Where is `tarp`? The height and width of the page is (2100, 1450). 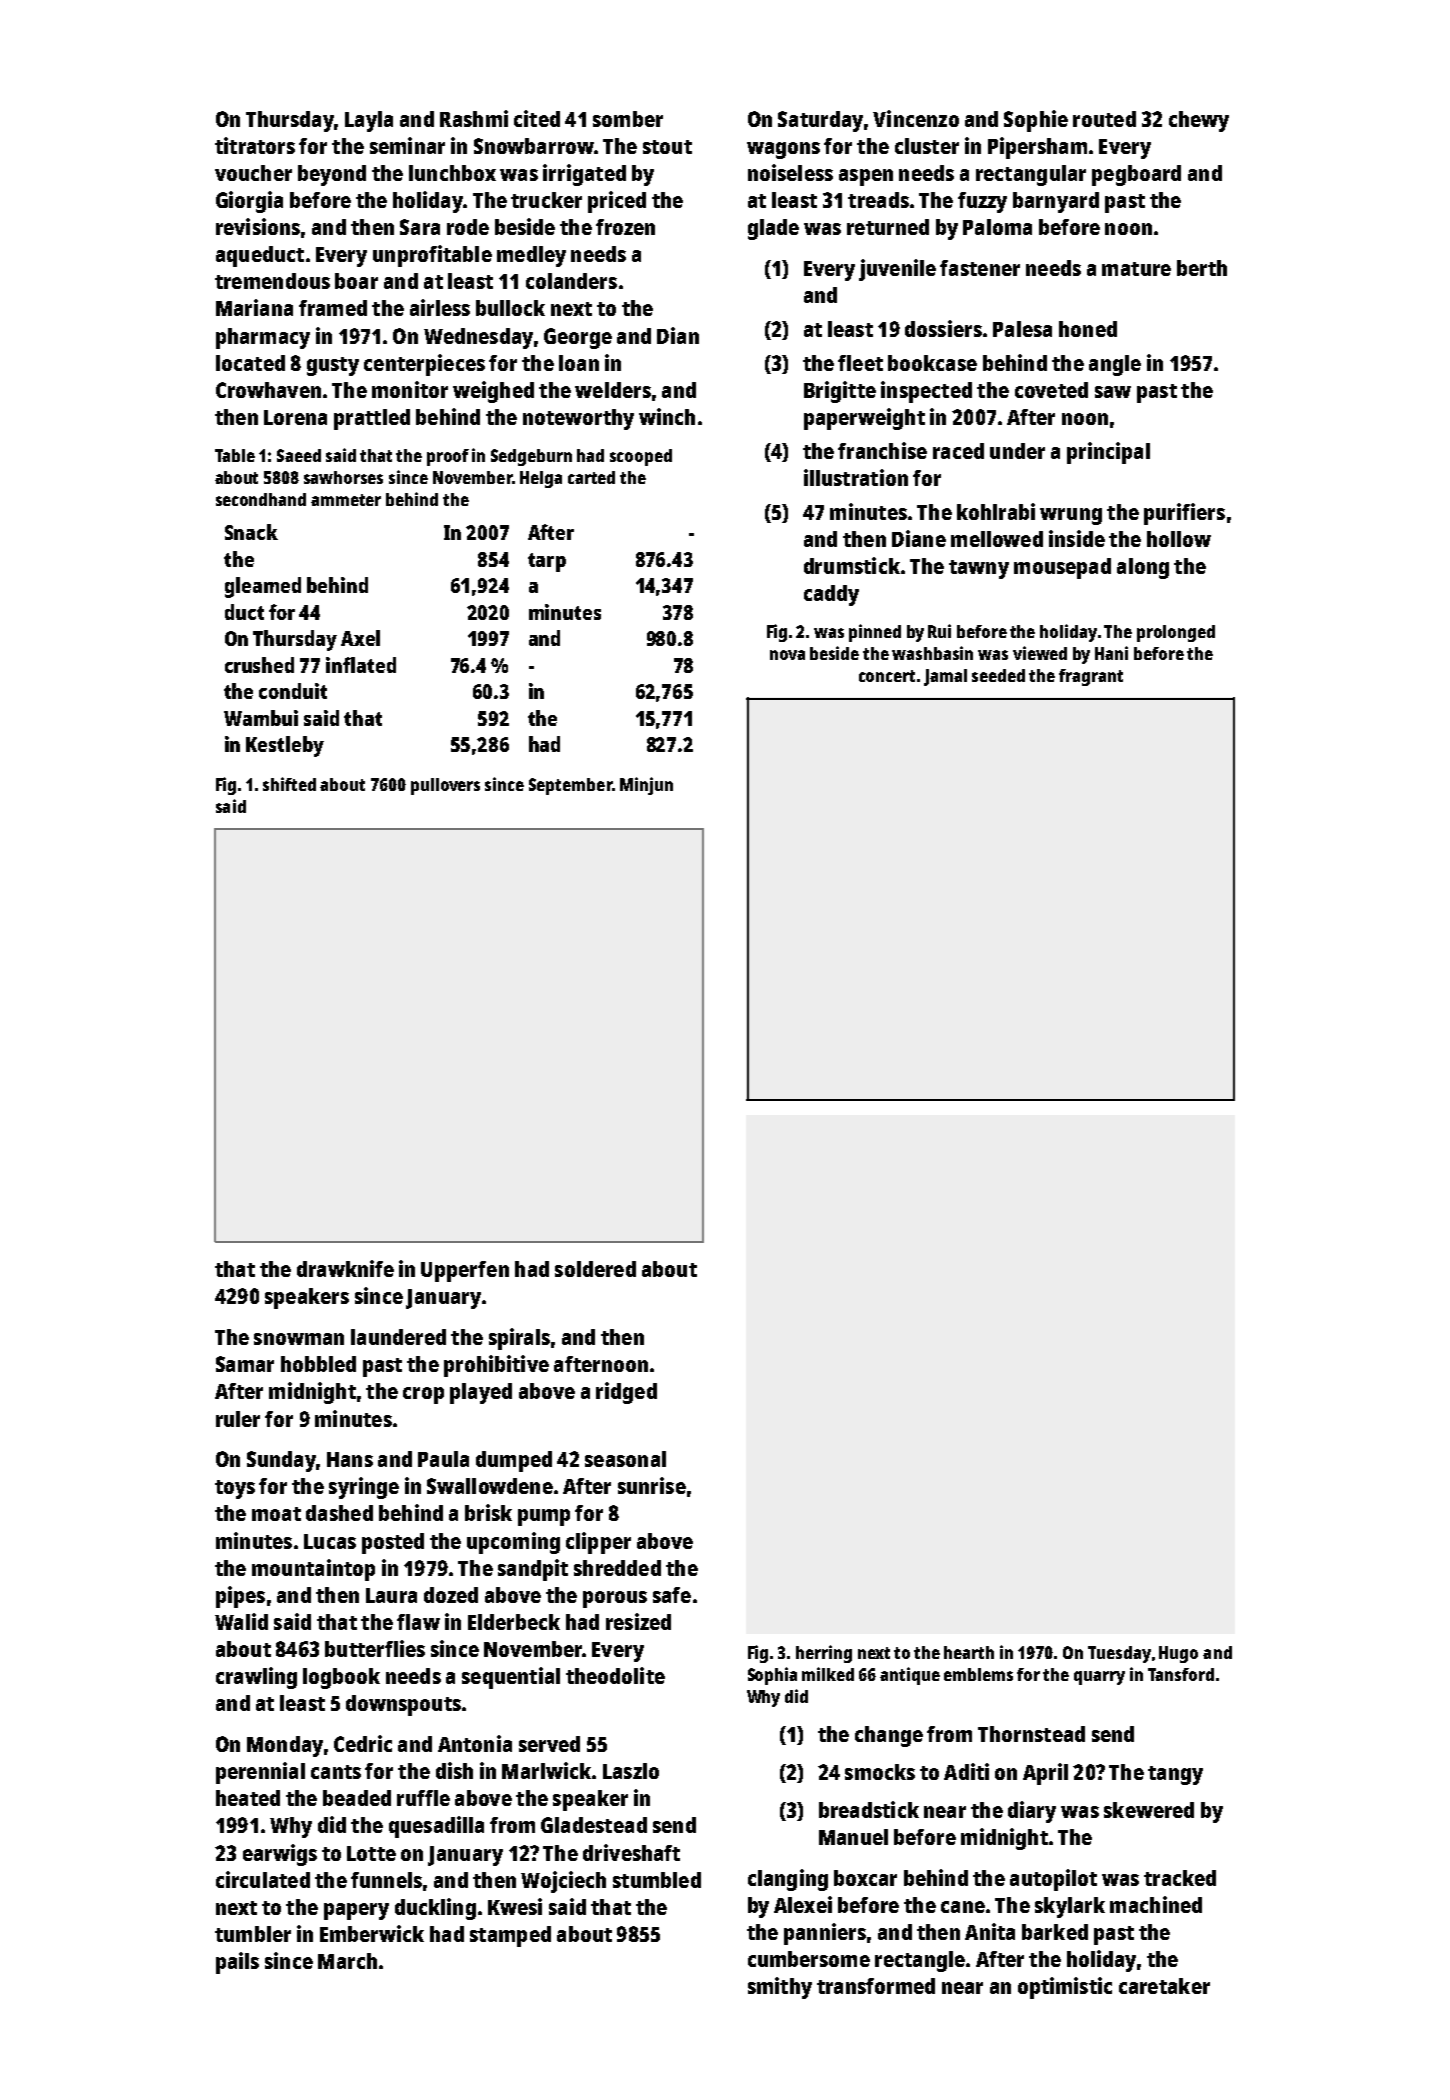
tarp is located at coordinates (547, 562).
